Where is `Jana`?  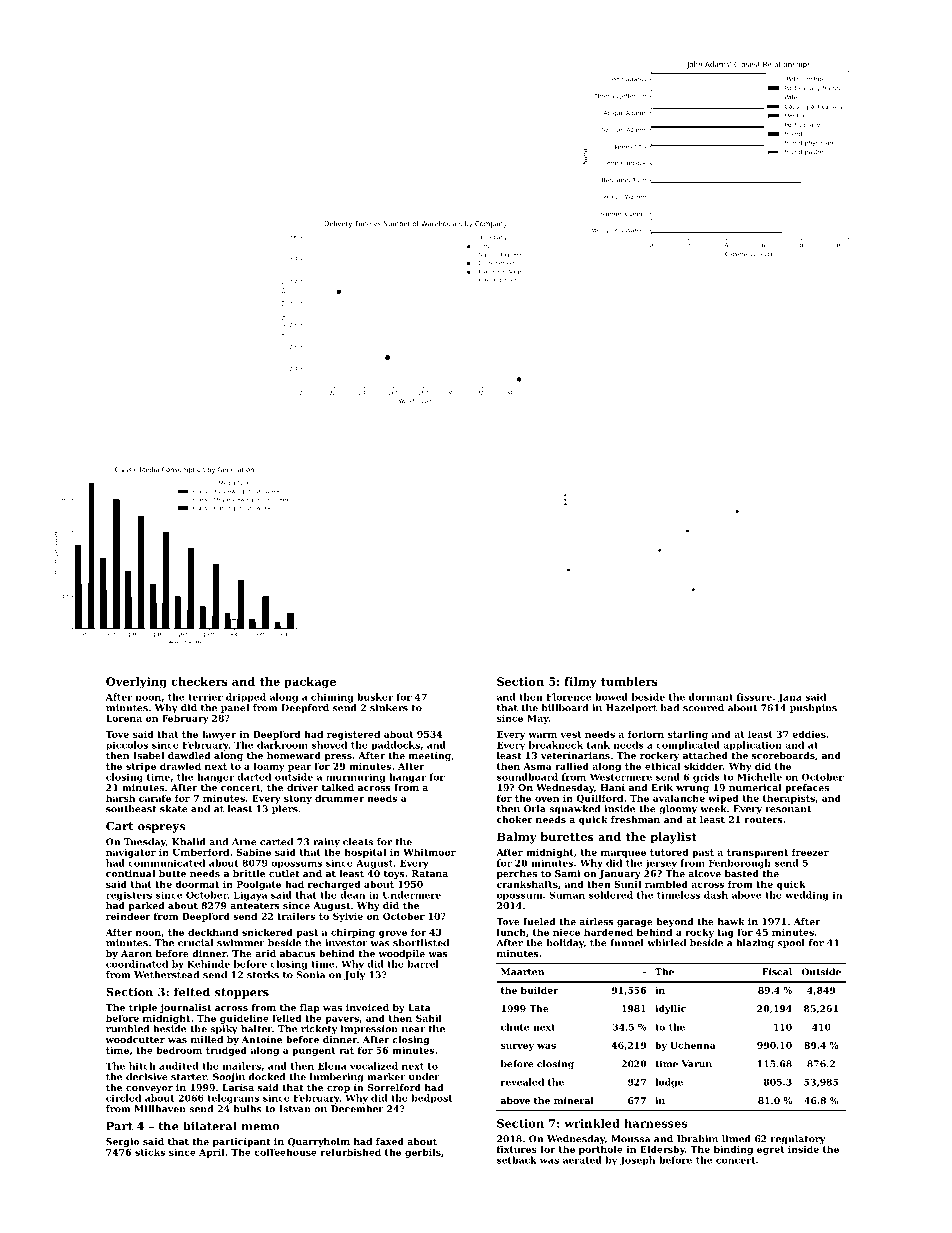
Jana is located at coordinates (790, 698).
